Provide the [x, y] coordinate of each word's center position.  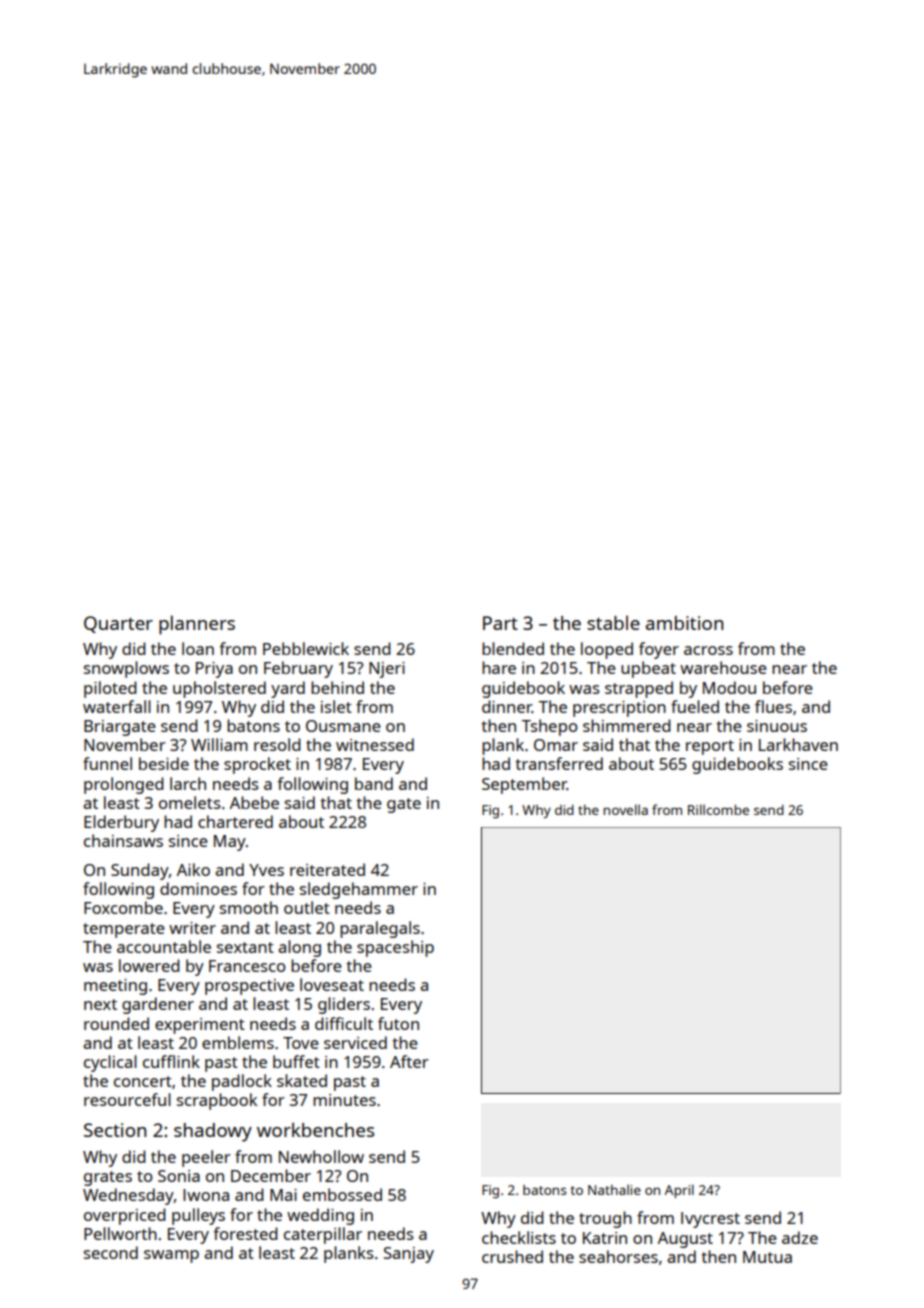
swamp [171, 1256]
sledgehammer [359, 890]
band [374, 783]
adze [800, 1237]
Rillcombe [718, 809]
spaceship [395, 948]
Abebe [254, 802]
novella [625, 809]
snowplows [126, 669]
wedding [320, 1216]
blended [513, 648]
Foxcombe [123, 907]
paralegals [380, 929]
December [271, 1175]
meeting [115, 987]
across [708, 650]
